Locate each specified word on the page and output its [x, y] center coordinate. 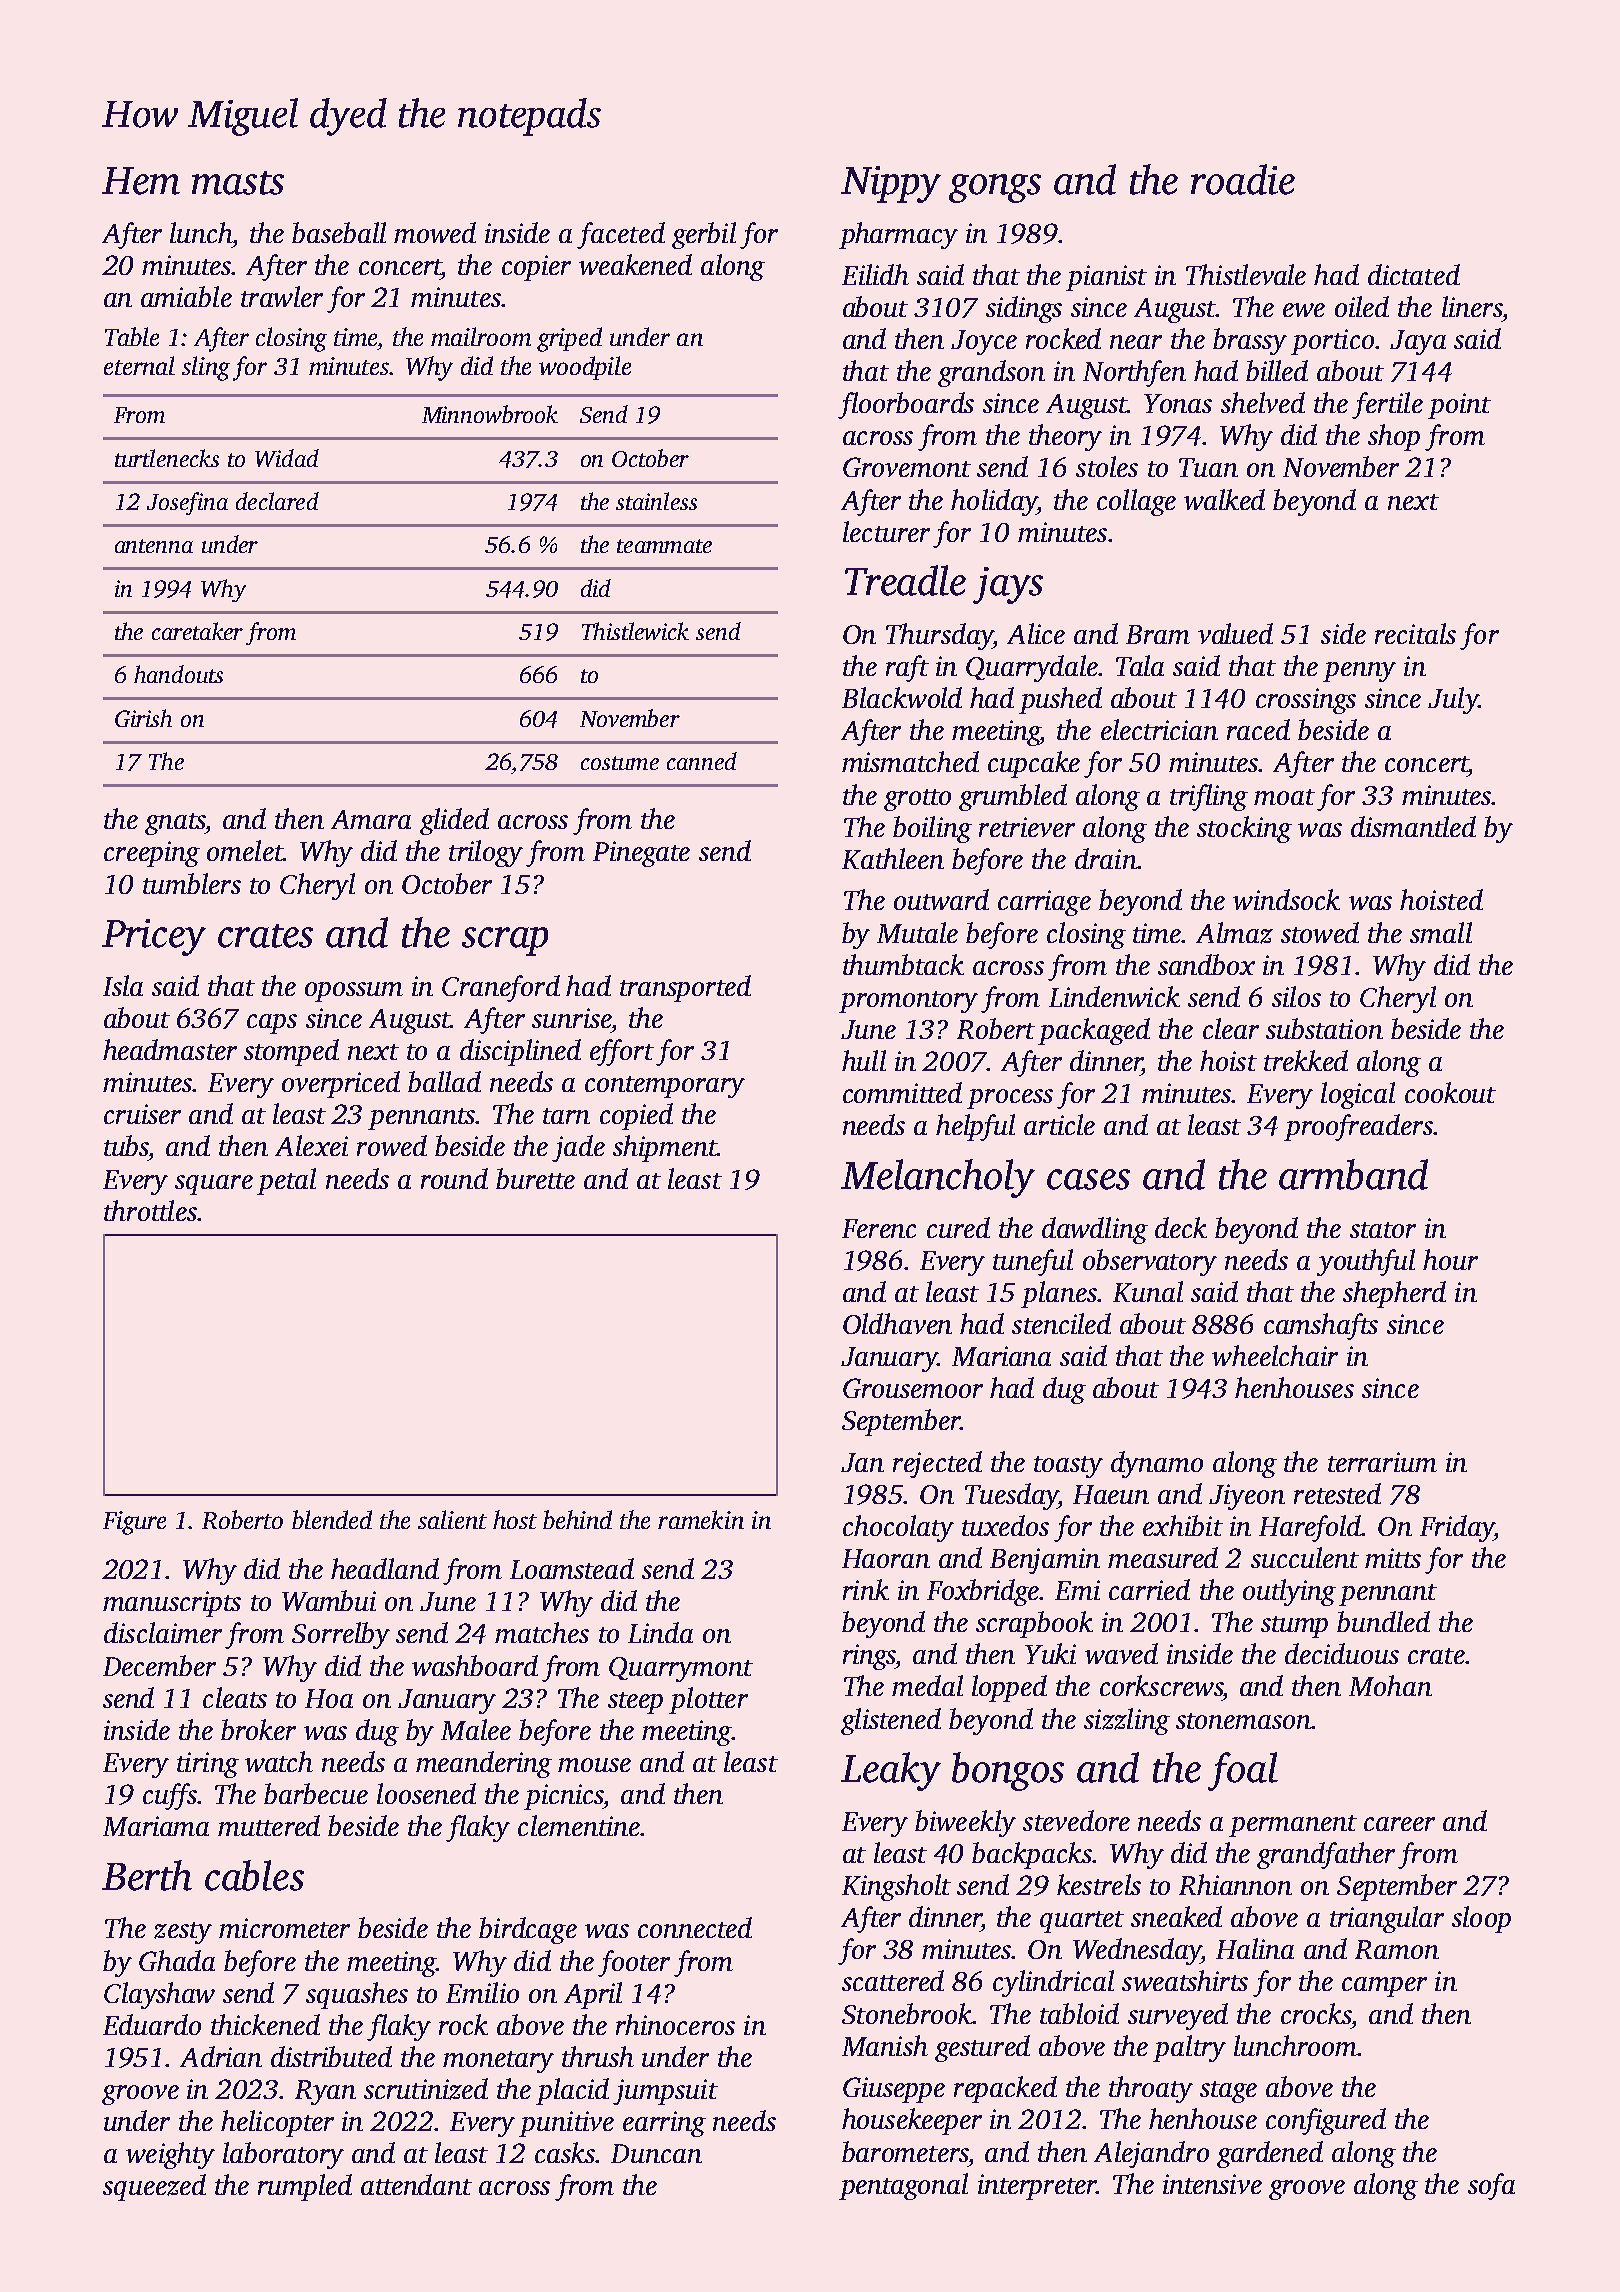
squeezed [154, 2187]
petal [286, 1181]
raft [907, 668]
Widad [287, 458]
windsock [1286, 899]
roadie [1243, 179]
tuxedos [1005, 1525]
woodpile [585, 368]
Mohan [1390, 1685]
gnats [175, 824]
